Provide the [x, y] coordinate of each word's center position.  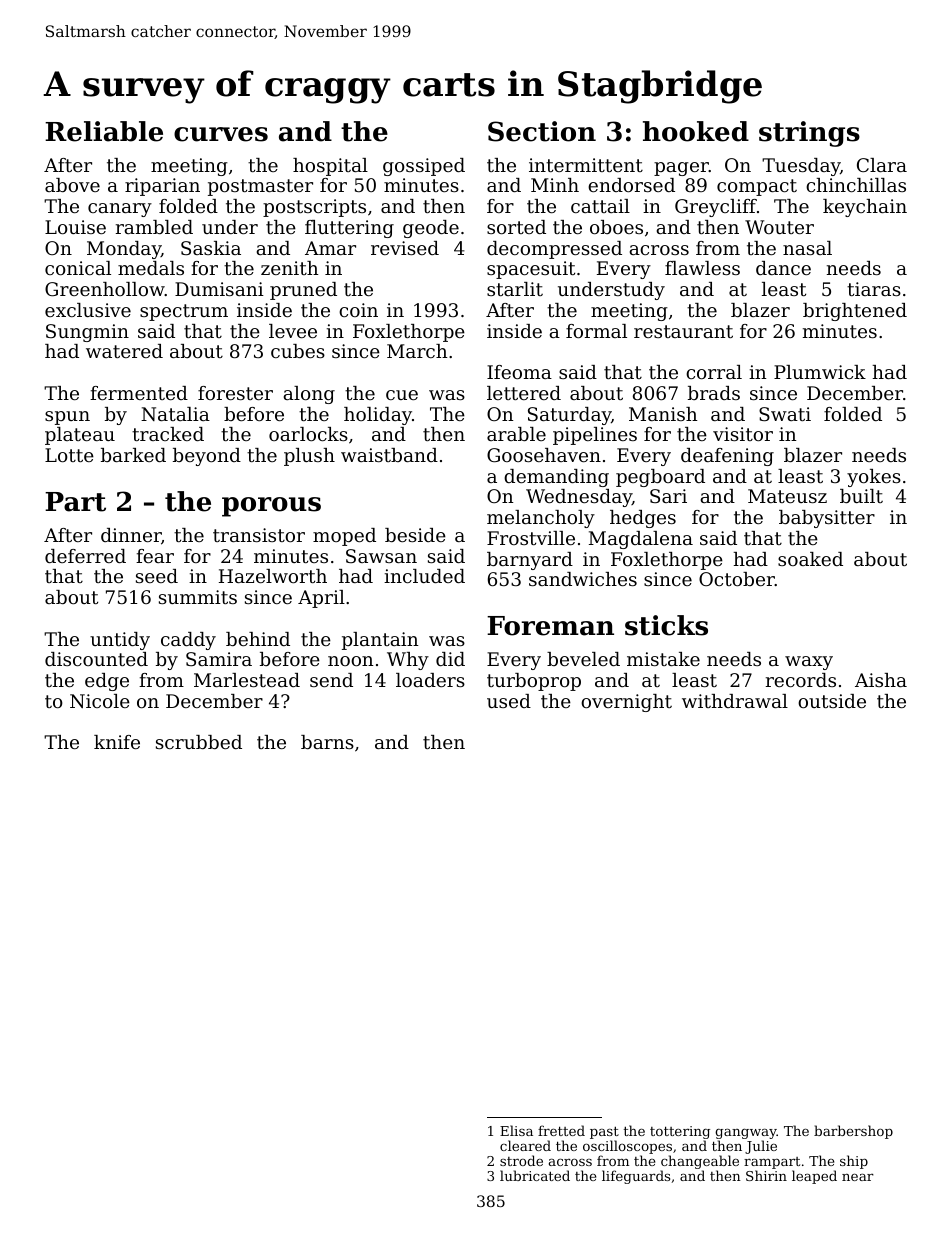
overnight [626, 703]
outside [832, 701]
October [737, 579]
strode [521, 1160]
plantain [380, 641]
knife [117, 742]
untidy [120, 641]
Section [542, 131]
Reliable [104, 131]
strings [809, 134]
